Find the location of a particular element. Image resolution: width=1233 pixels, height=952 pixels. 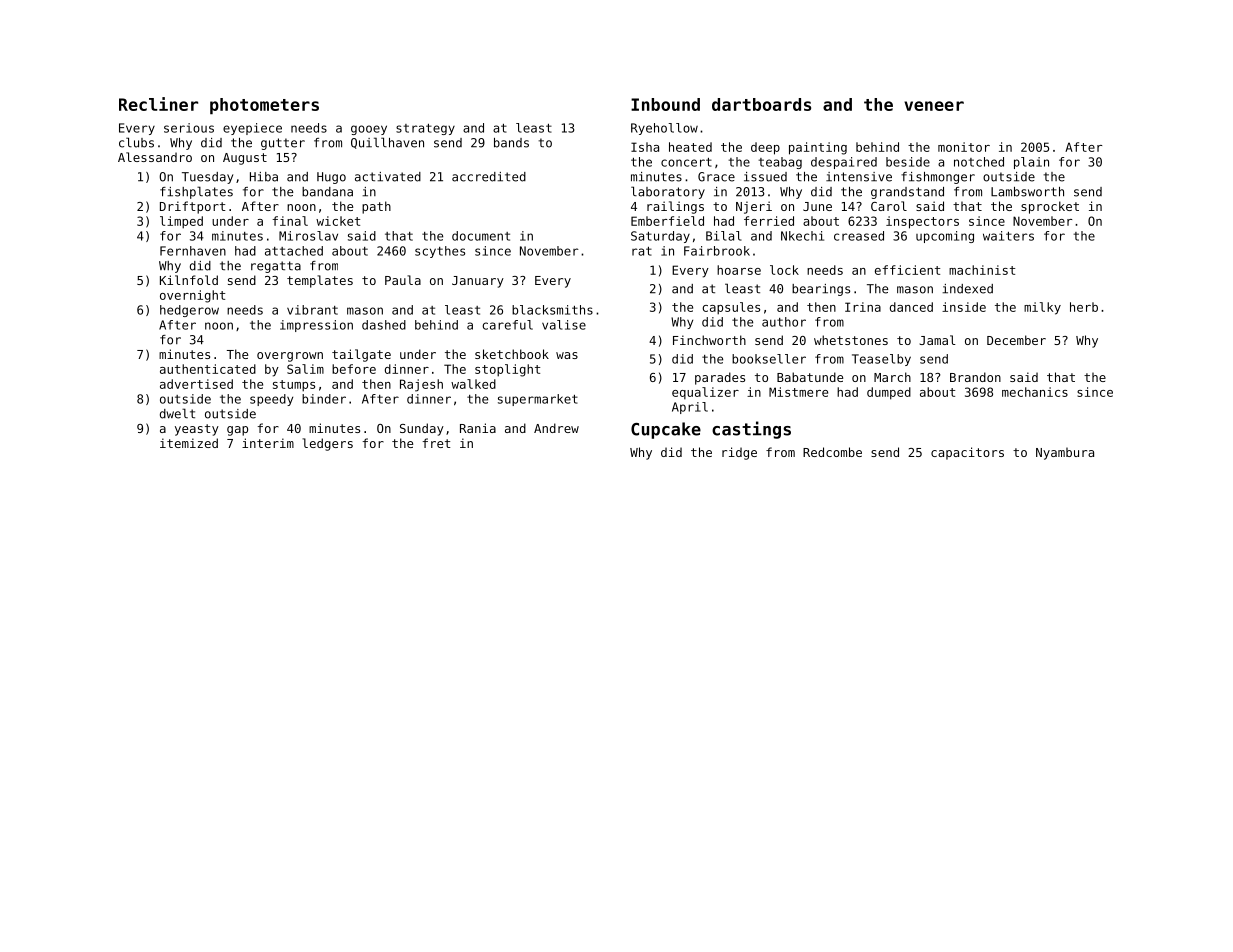

Fernhaven is located at coordinates (193, 251).
